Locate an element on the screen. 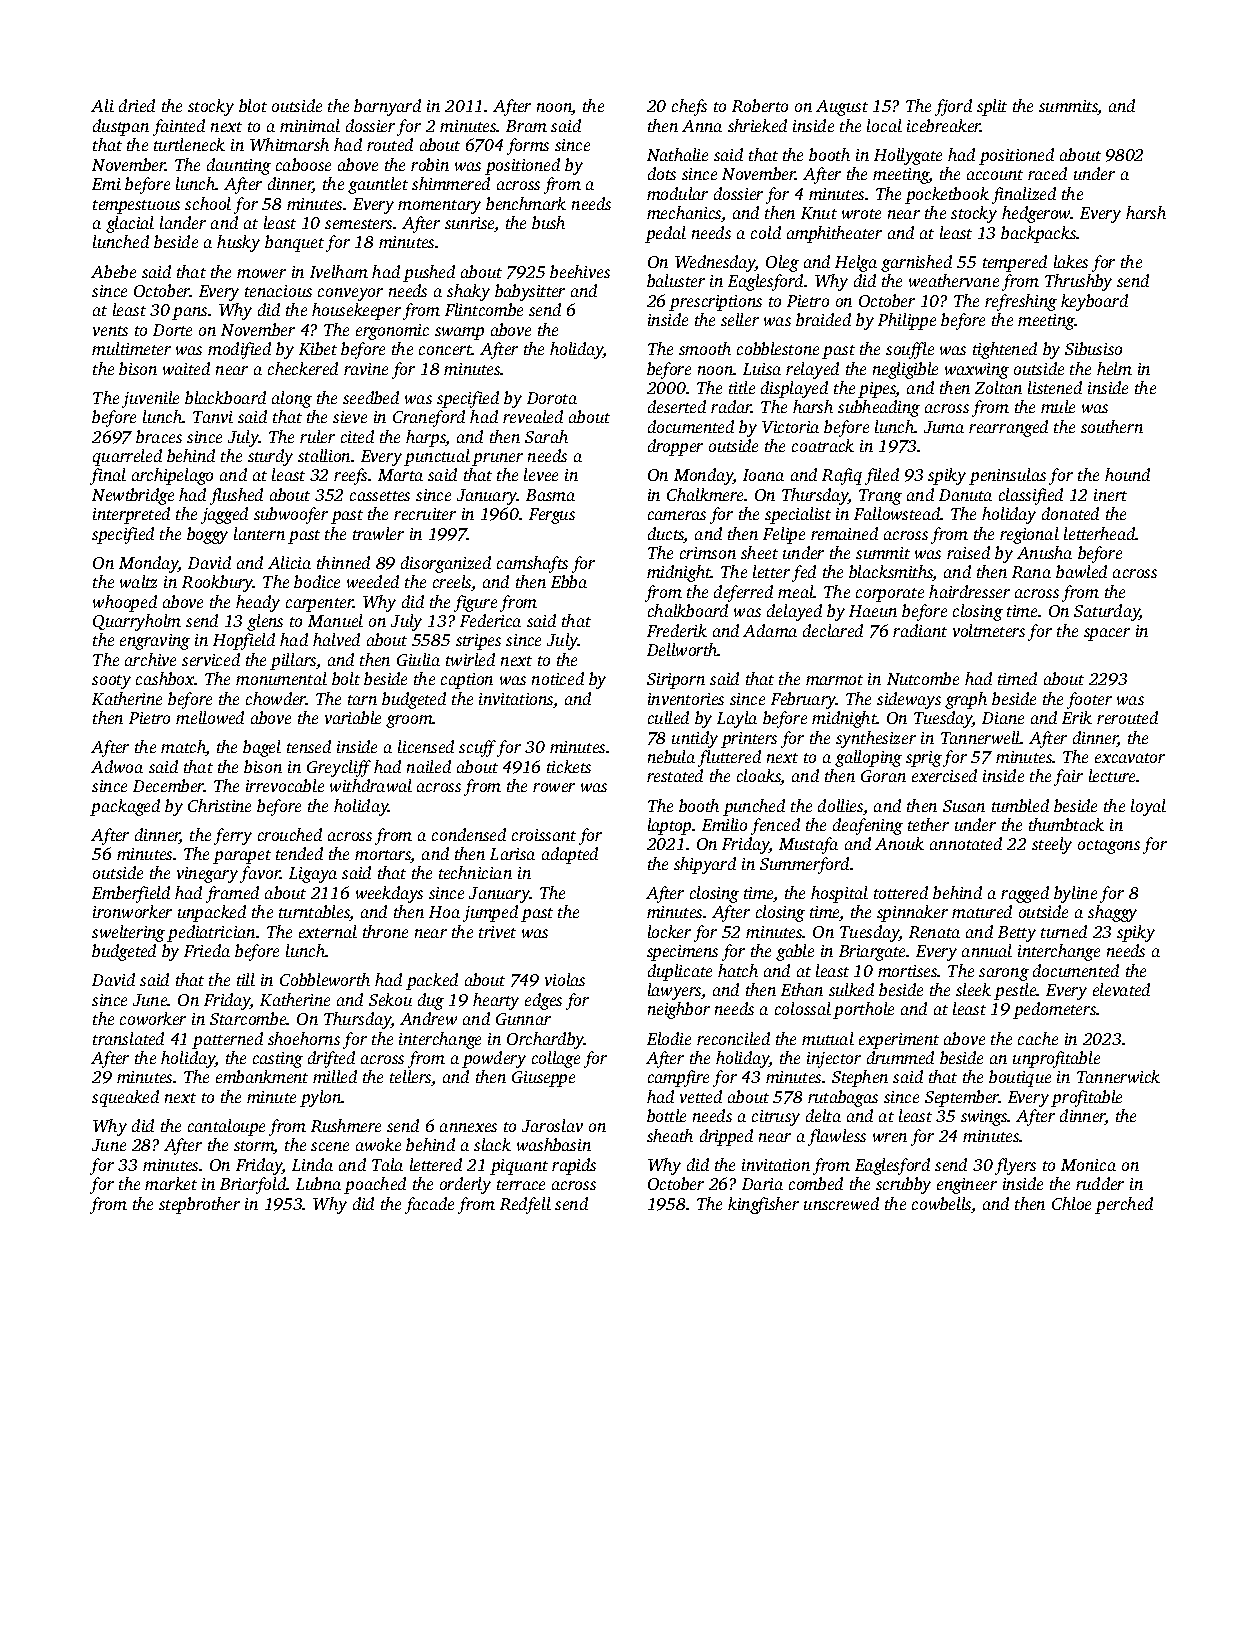 This screenshot has height=1630, width=1260. citrusy is located at coordinates (776, 1118).
